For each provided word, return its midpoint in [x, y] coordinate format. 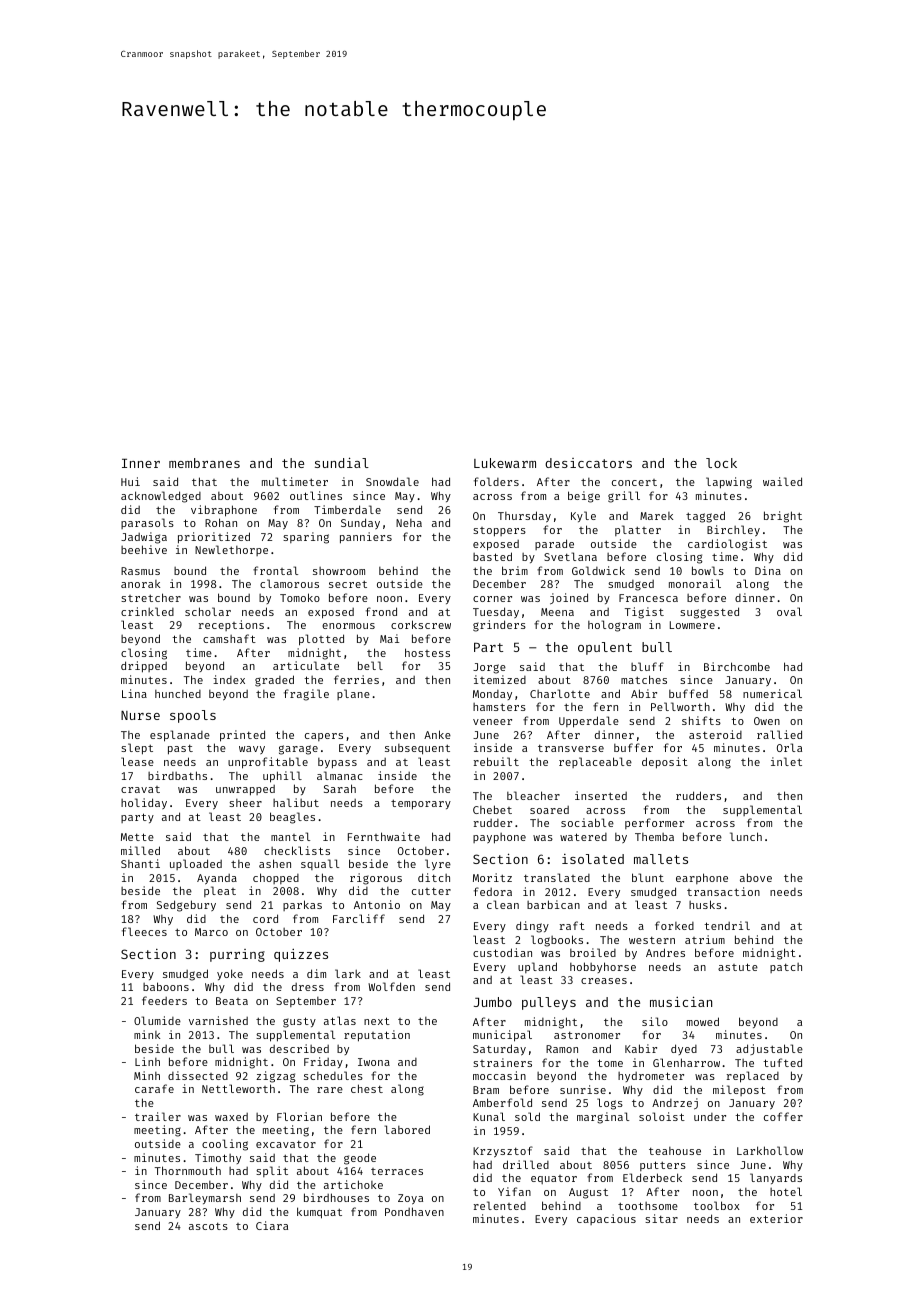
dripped [144, 667]
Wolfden [391, 986]
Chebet [492, 809]
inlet [786, 761]
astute [738, 967]
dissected [198, 1075]
